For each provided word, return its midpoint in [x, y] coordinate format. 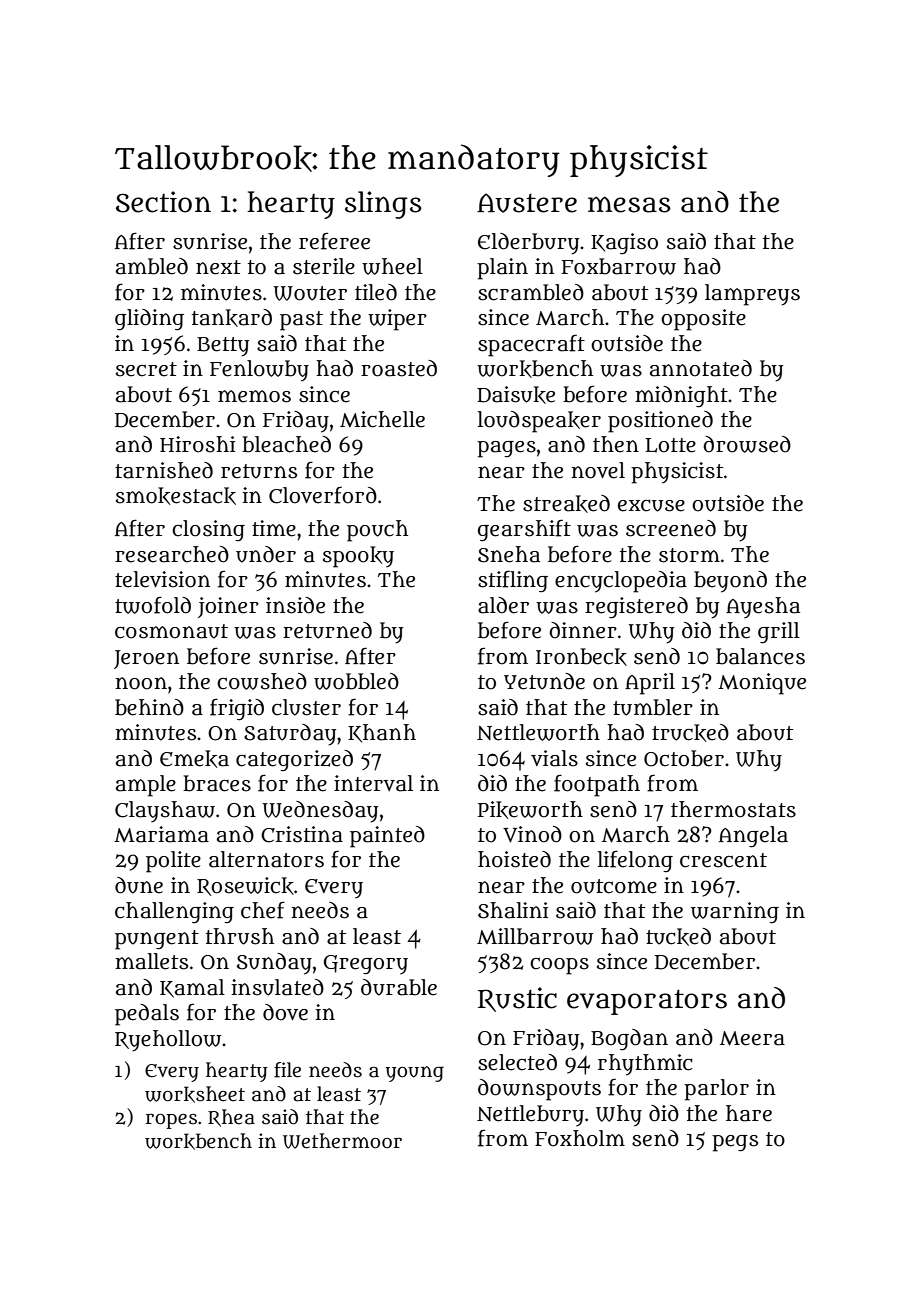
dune [139, 885]
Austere [527, 203]
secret [146, 369]
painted [387, 837]
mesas [629, 204]
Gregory [366, 965]
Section [163, 202]
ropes [171, 1121]
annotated [701, 368]
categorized [294, 760]
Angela [753, 837]
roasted [399, 368]
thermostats [733, 809]
